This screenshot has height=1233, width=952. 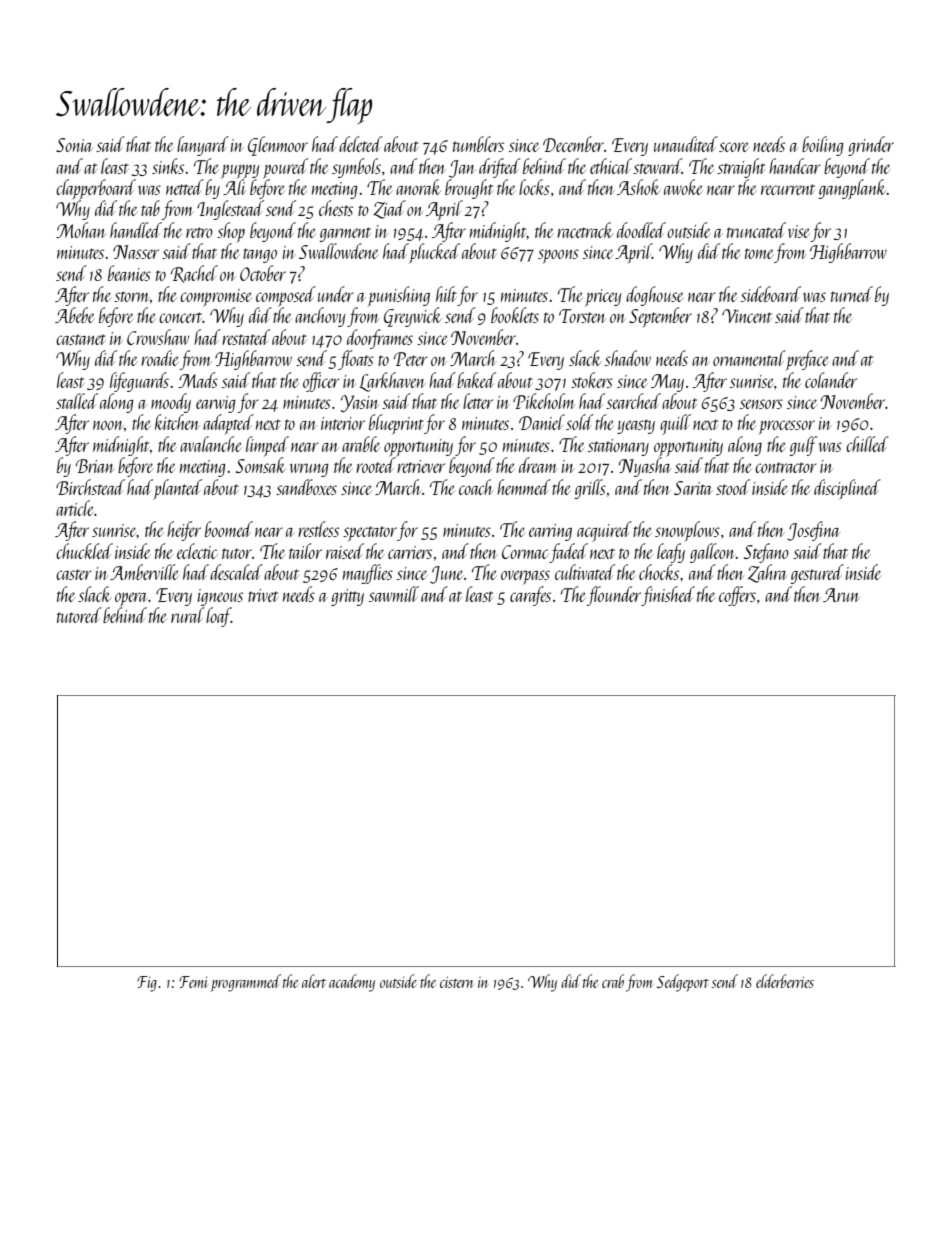 I want to click on sensors, so click(x=761, y=404).
